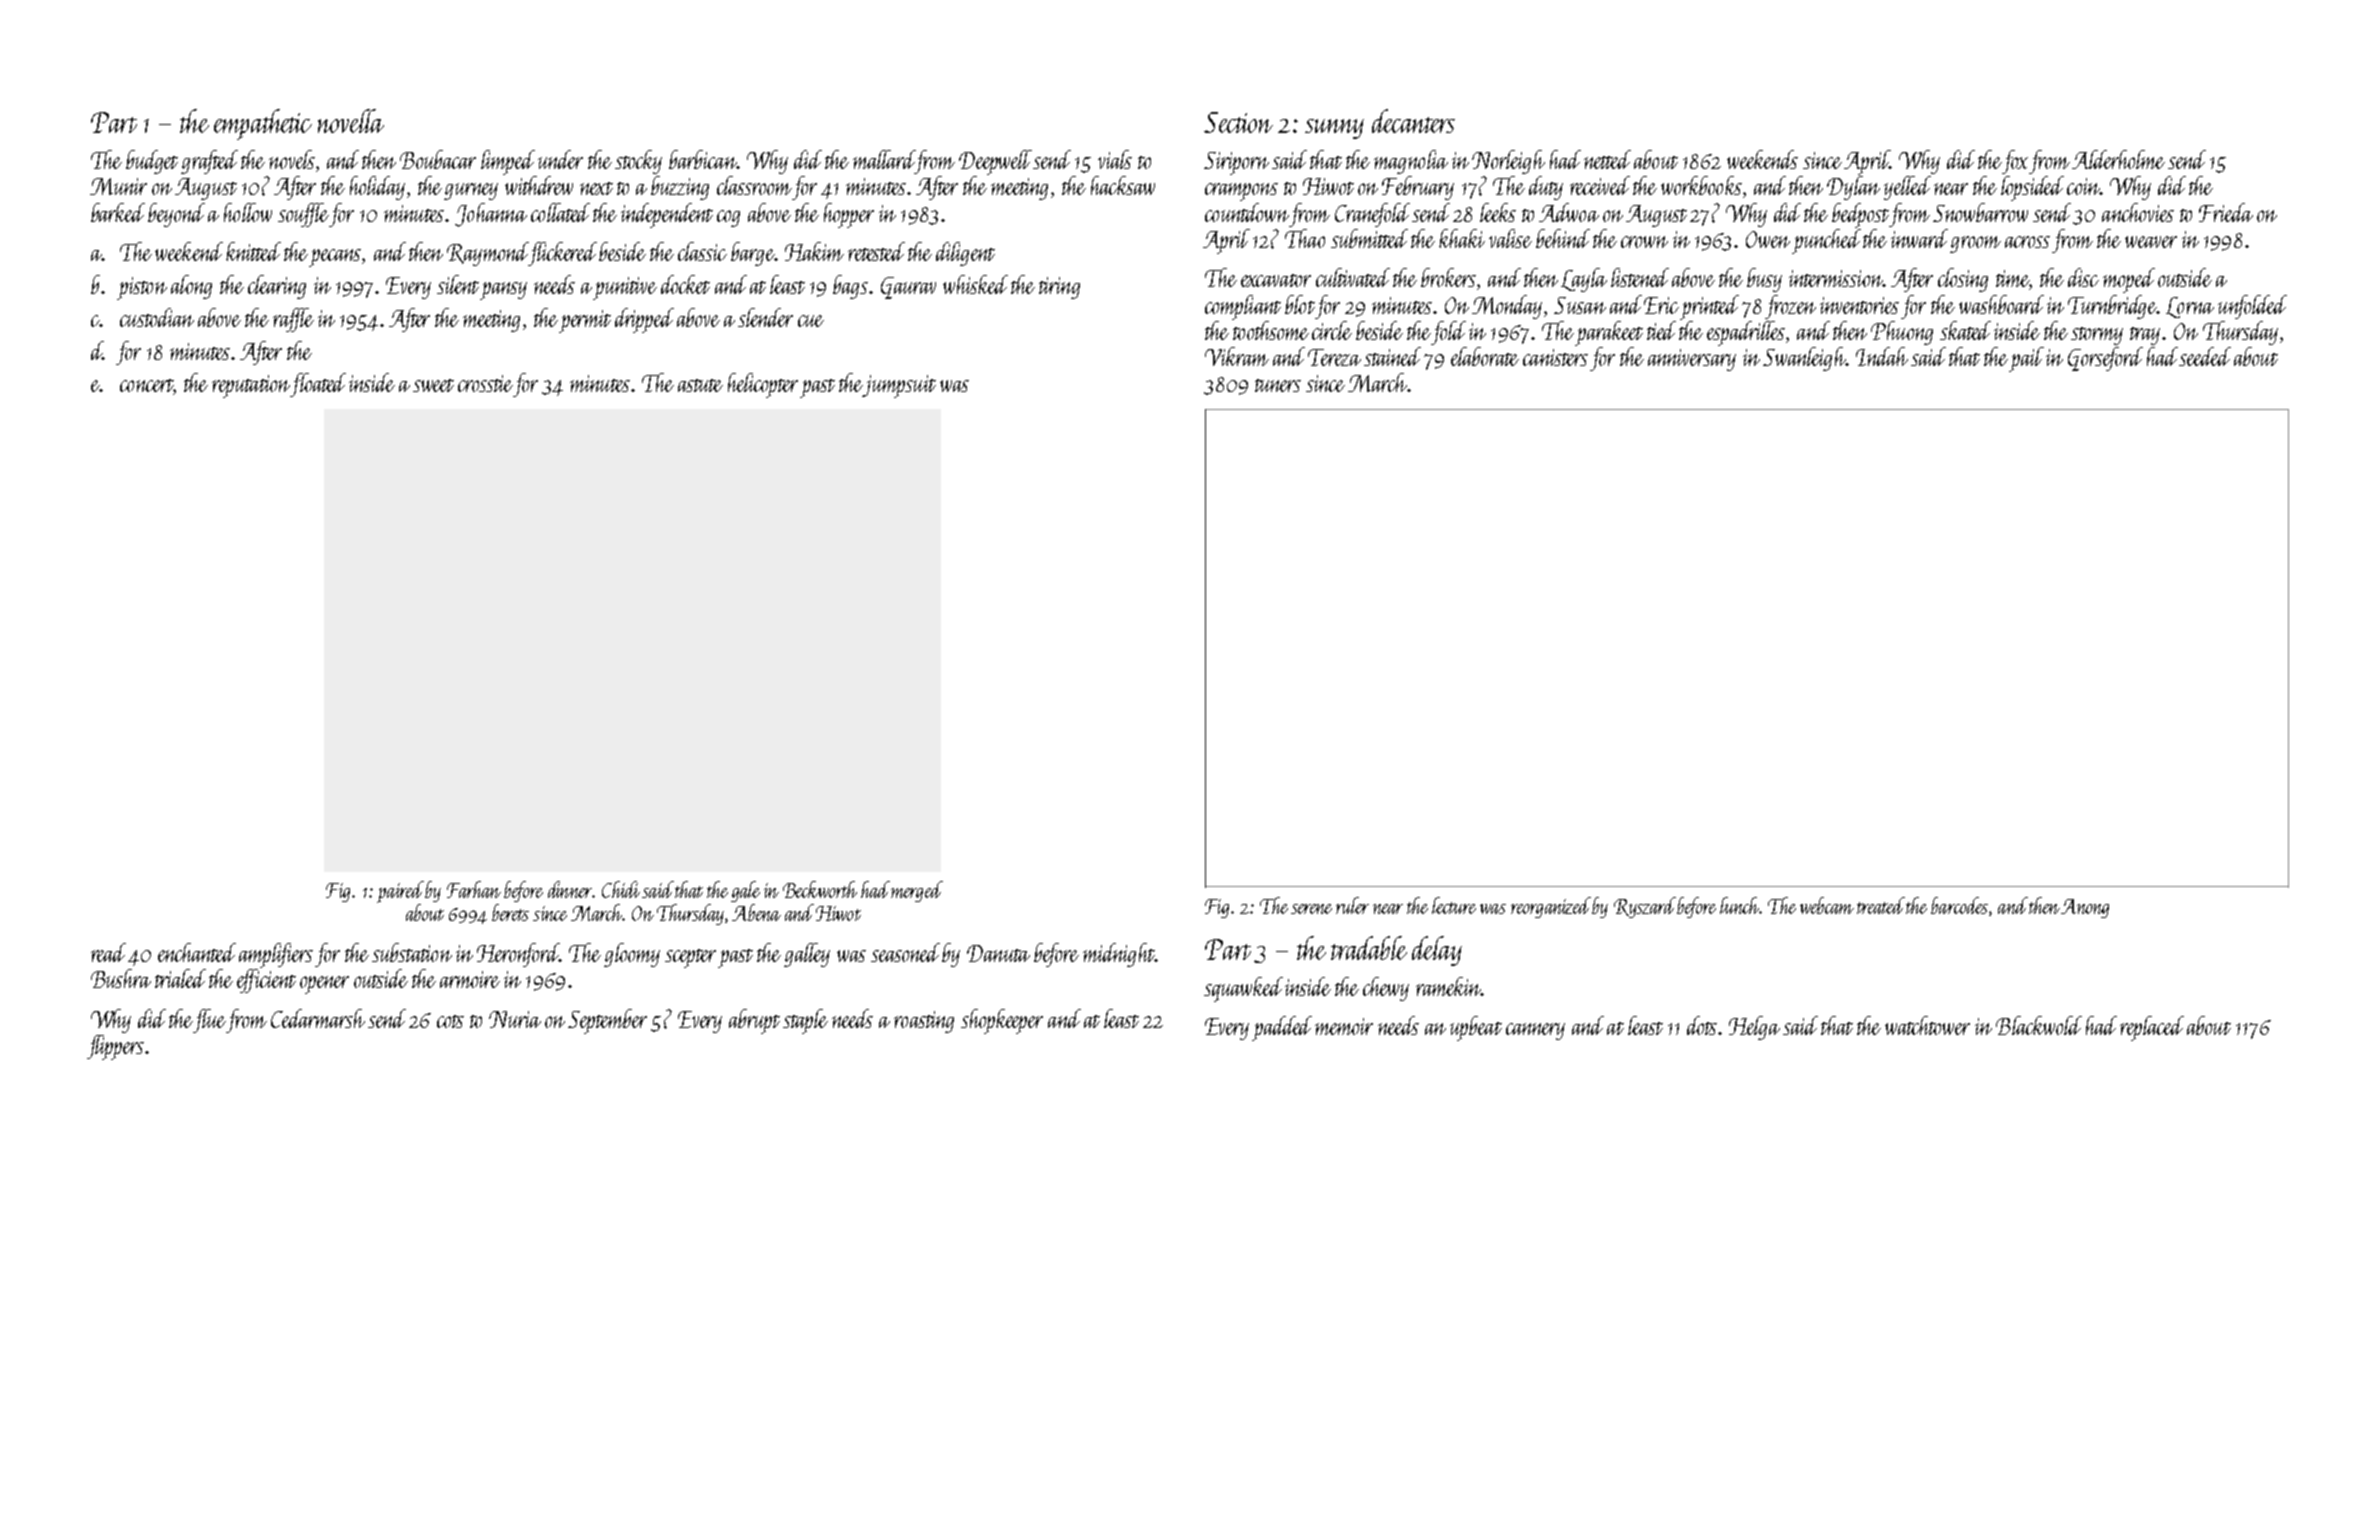 The width and height of the screenshot is (2380, 1540). Describe the element at coordinates (1247, 212) in the screenshot. I see `countdown` at that location.
